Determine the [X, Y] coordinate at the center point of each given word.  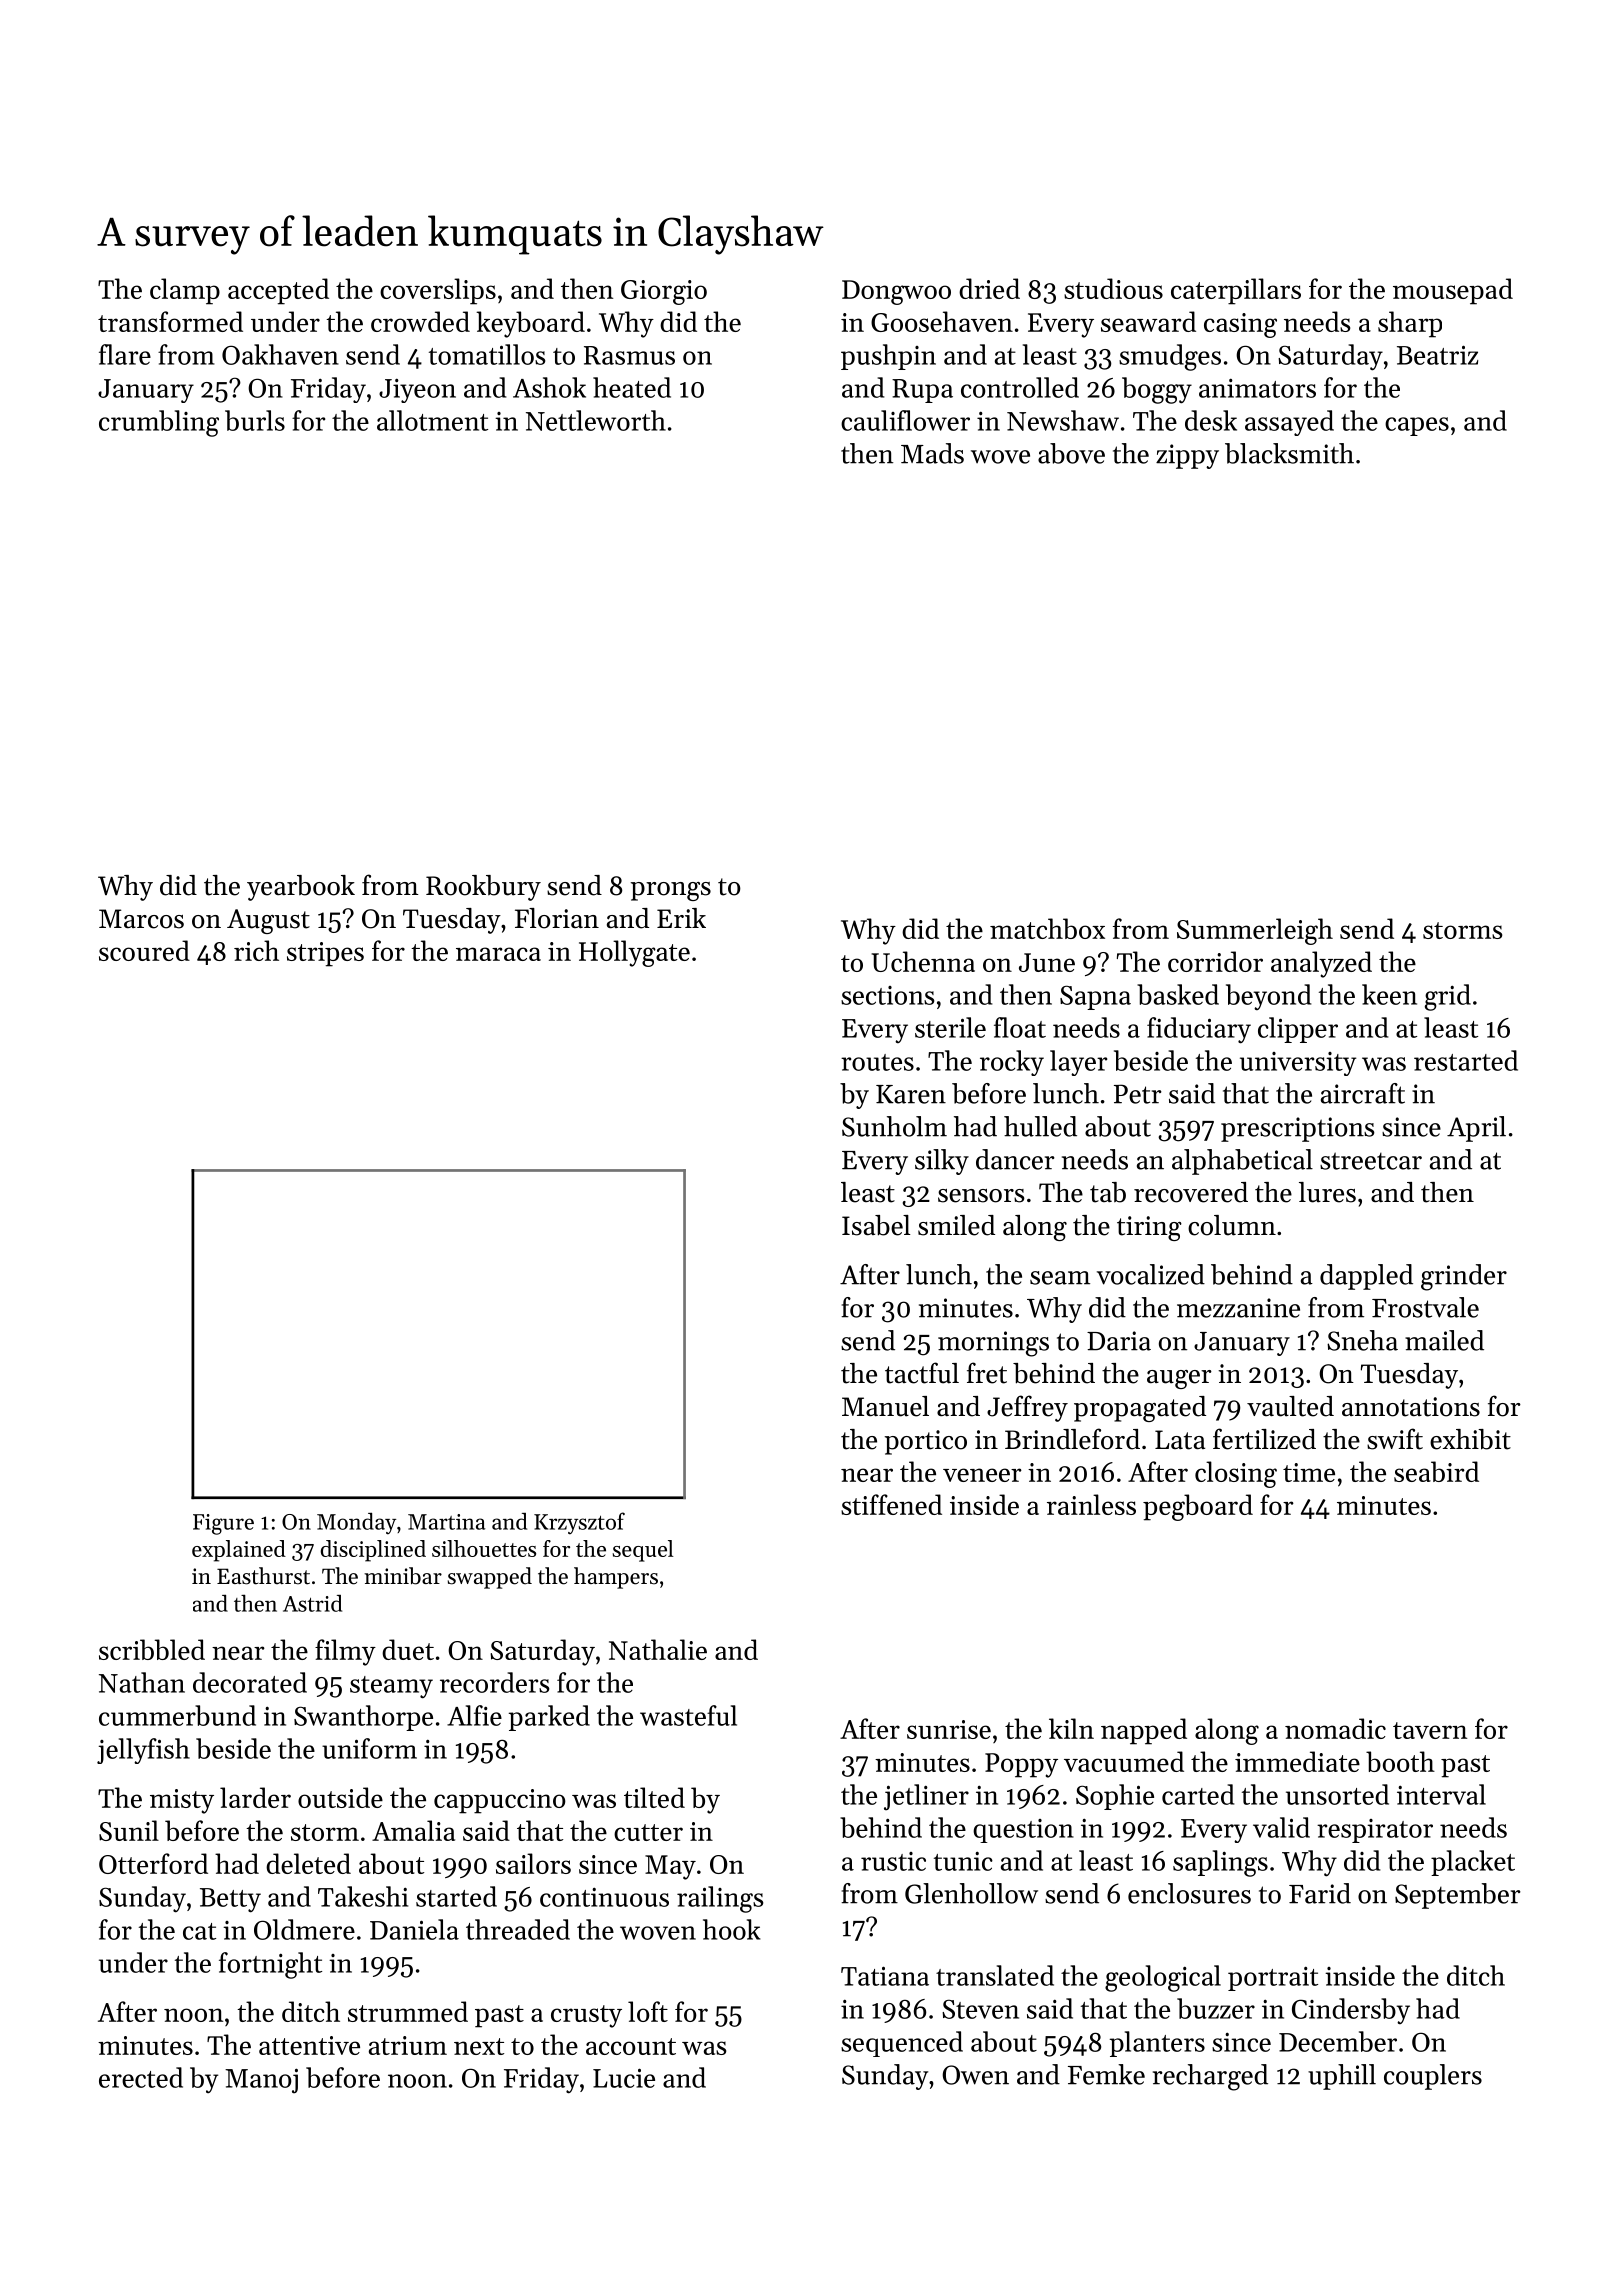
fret [987, 1373]
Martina [446, 1522]
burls [255, 420]
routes [877, 1062]
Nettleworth [596, 420]
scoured [144, 950]
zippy [1187, 456]
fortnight [270, 1965]
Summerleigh [1255, 931]
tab [1108, 1192]
